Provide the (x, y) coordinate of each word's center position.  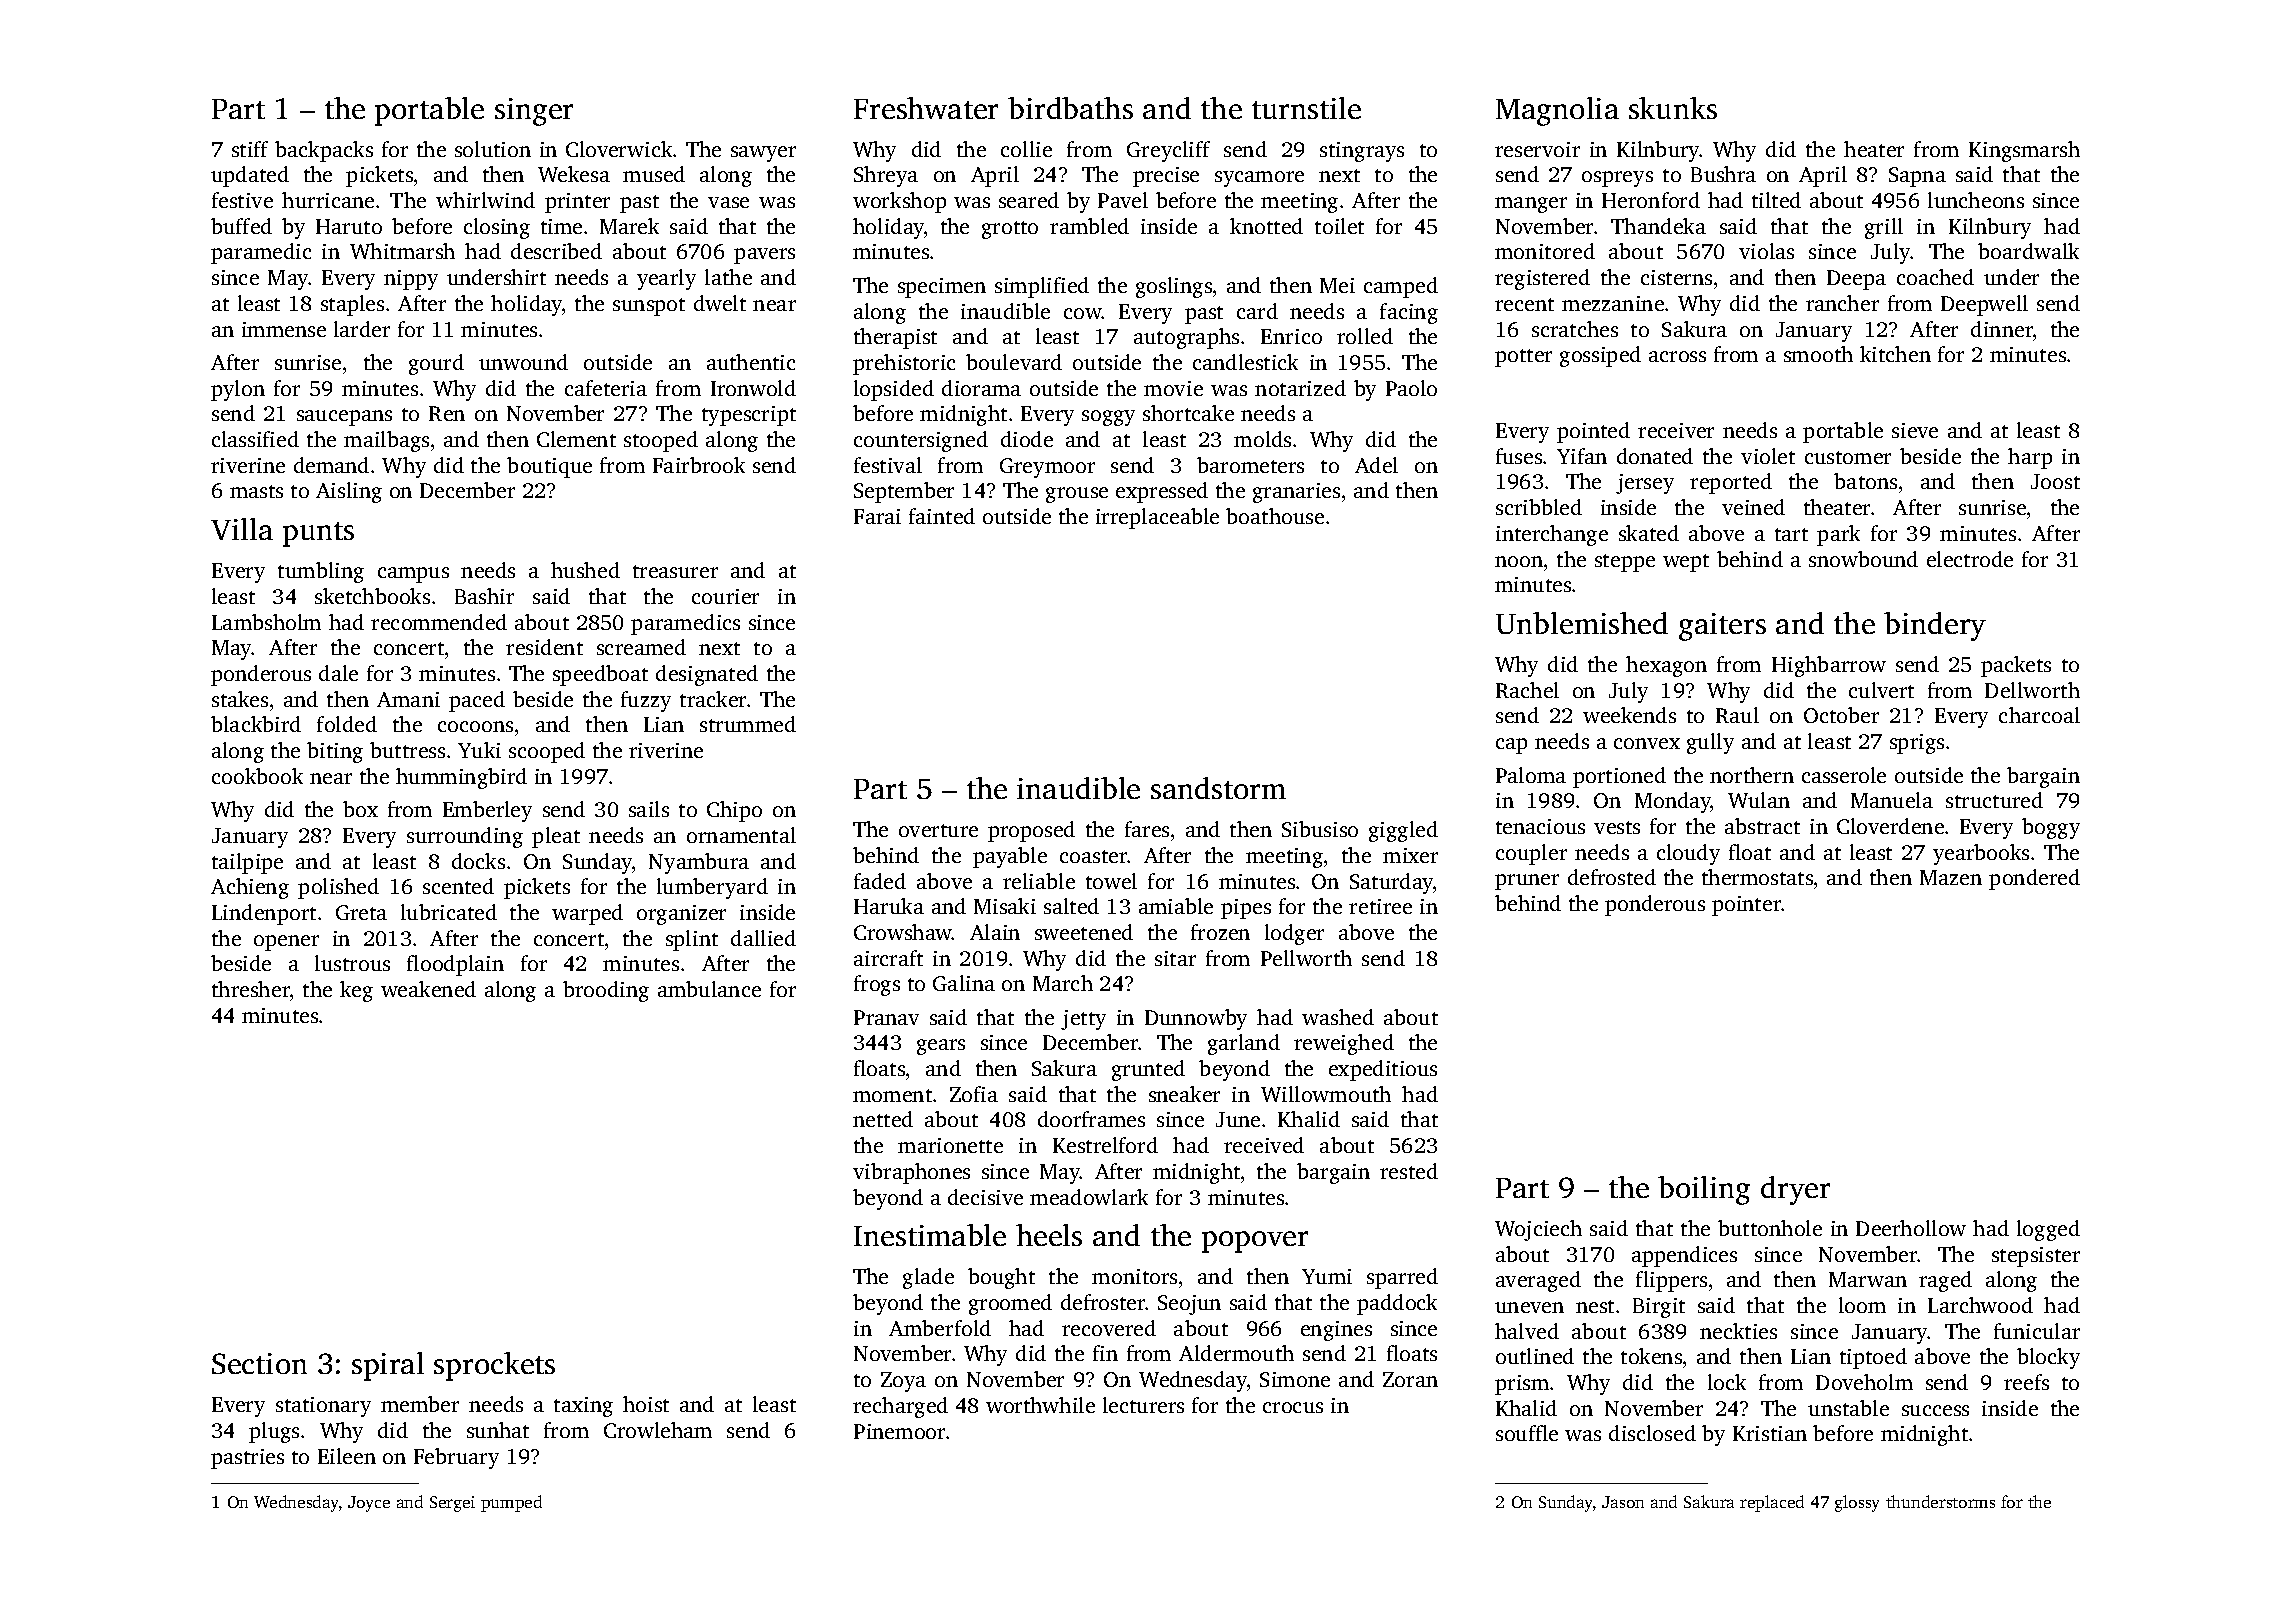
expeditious (1383, 1070)
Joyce (369, 1504)
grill (1884, 228)
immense (284, 329)
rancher (1842, 303)
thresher (251, 989)
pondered (2034, 879)
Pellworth (1306, 958)
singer (534, 112)
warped (587, 914)
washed (1338, 1017)
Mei (1337, 285)
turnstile (1306, 108)
